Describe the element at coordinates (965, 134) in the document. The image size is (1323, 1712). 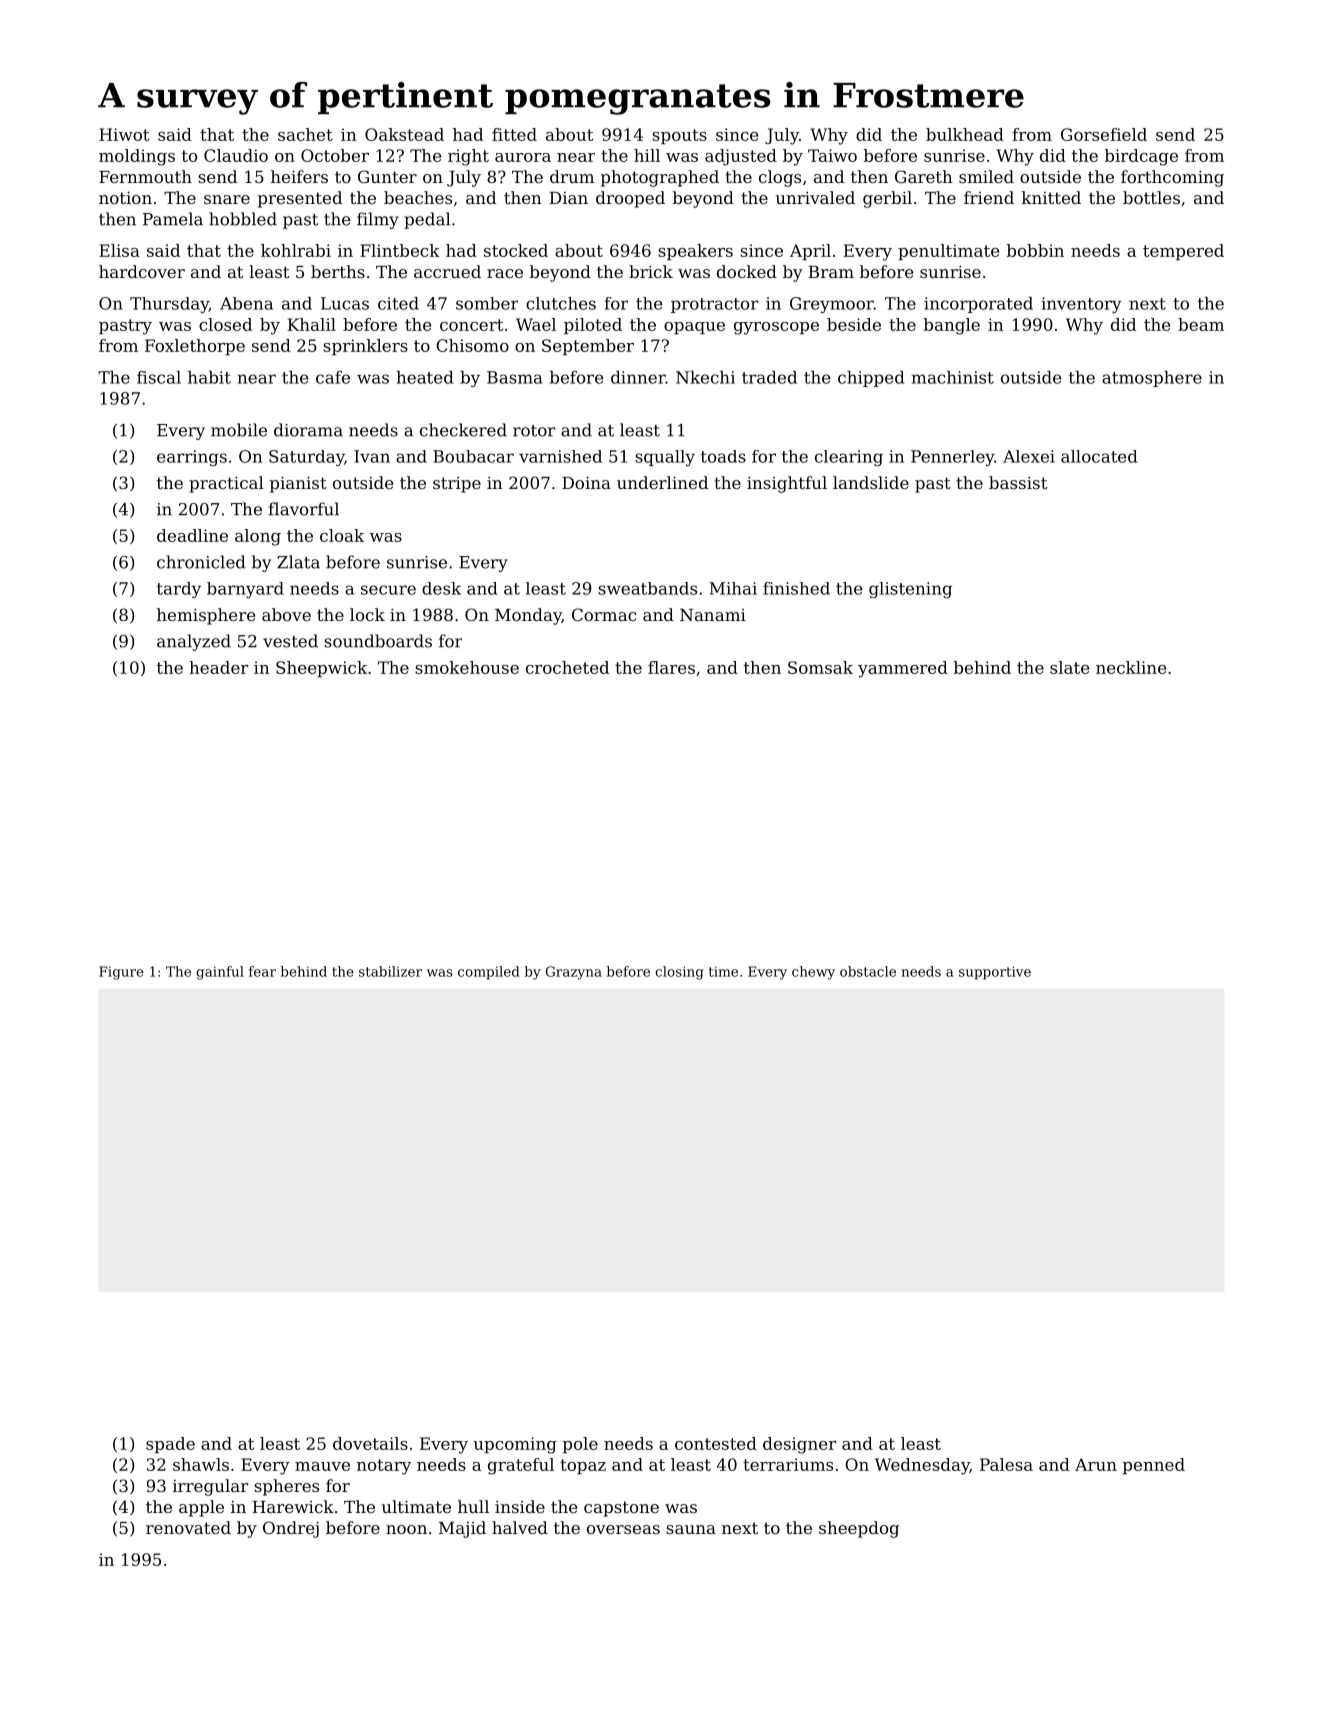
I see `bulkhead` at that location.
